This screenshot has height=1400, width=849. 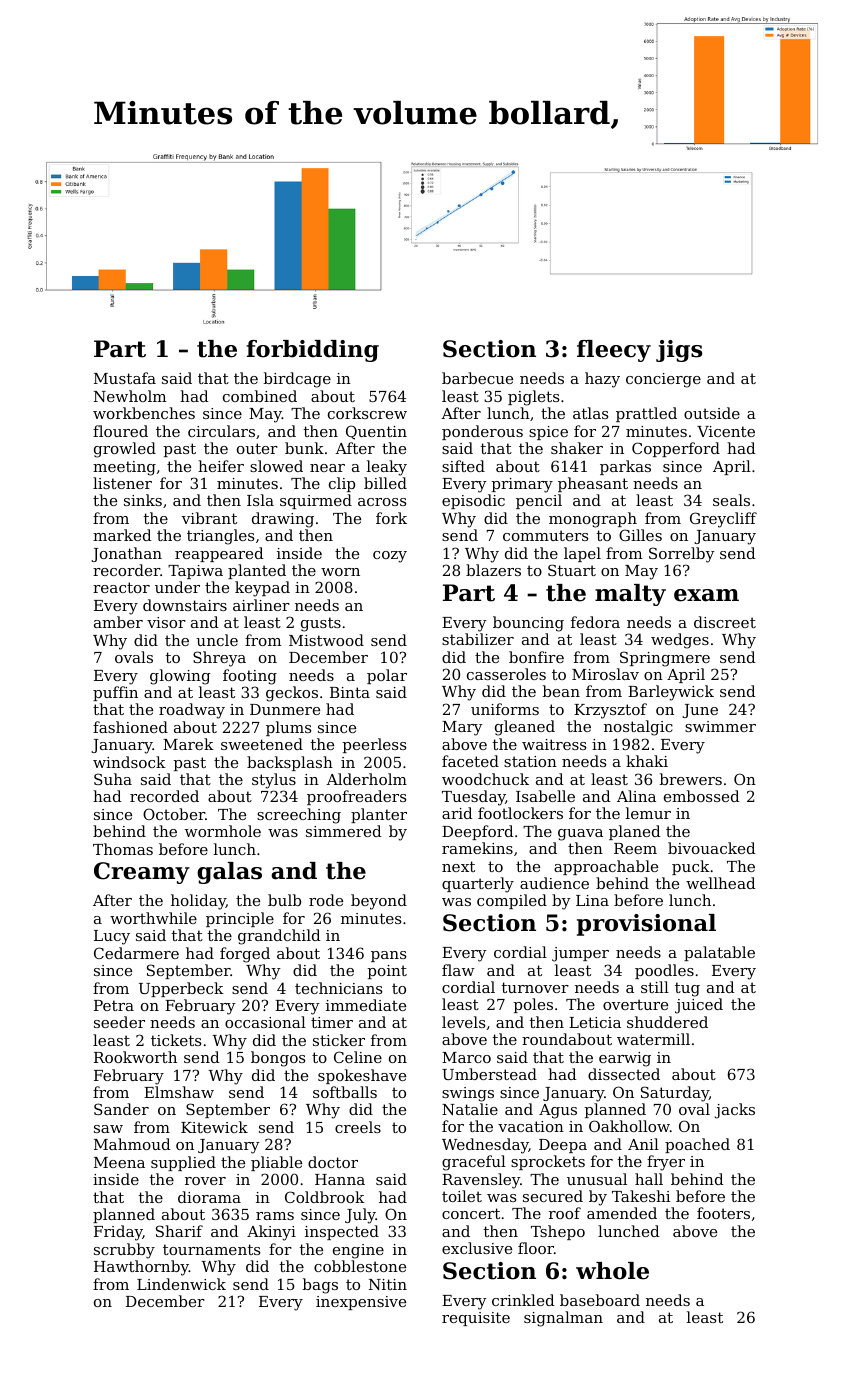 What do you see at coordinates (458, 970) in the screenshot?
I see `flaw` at bounding box center [458, 970].
